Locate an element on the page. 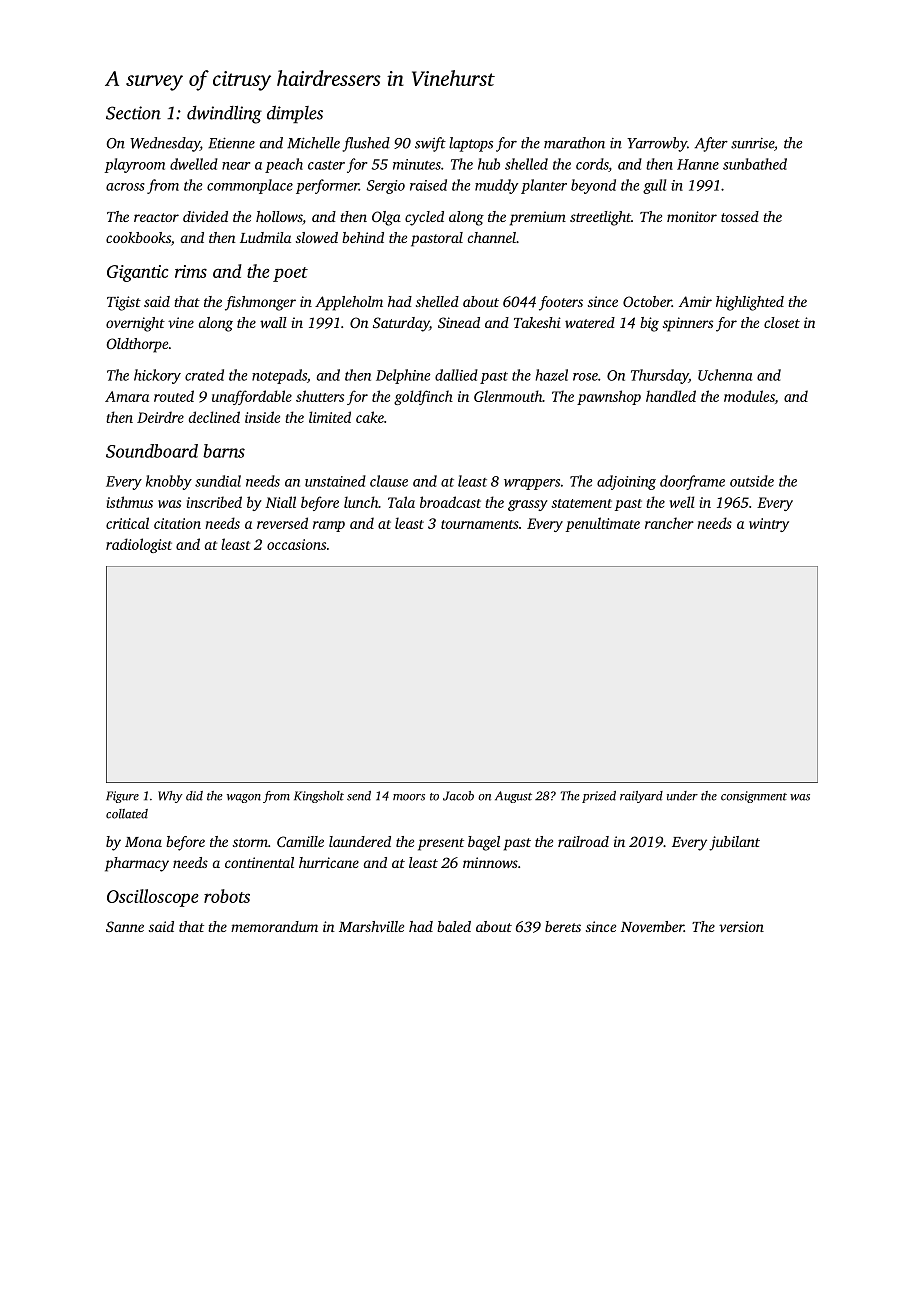  goldfinch is located at coordinates (423, 397).
